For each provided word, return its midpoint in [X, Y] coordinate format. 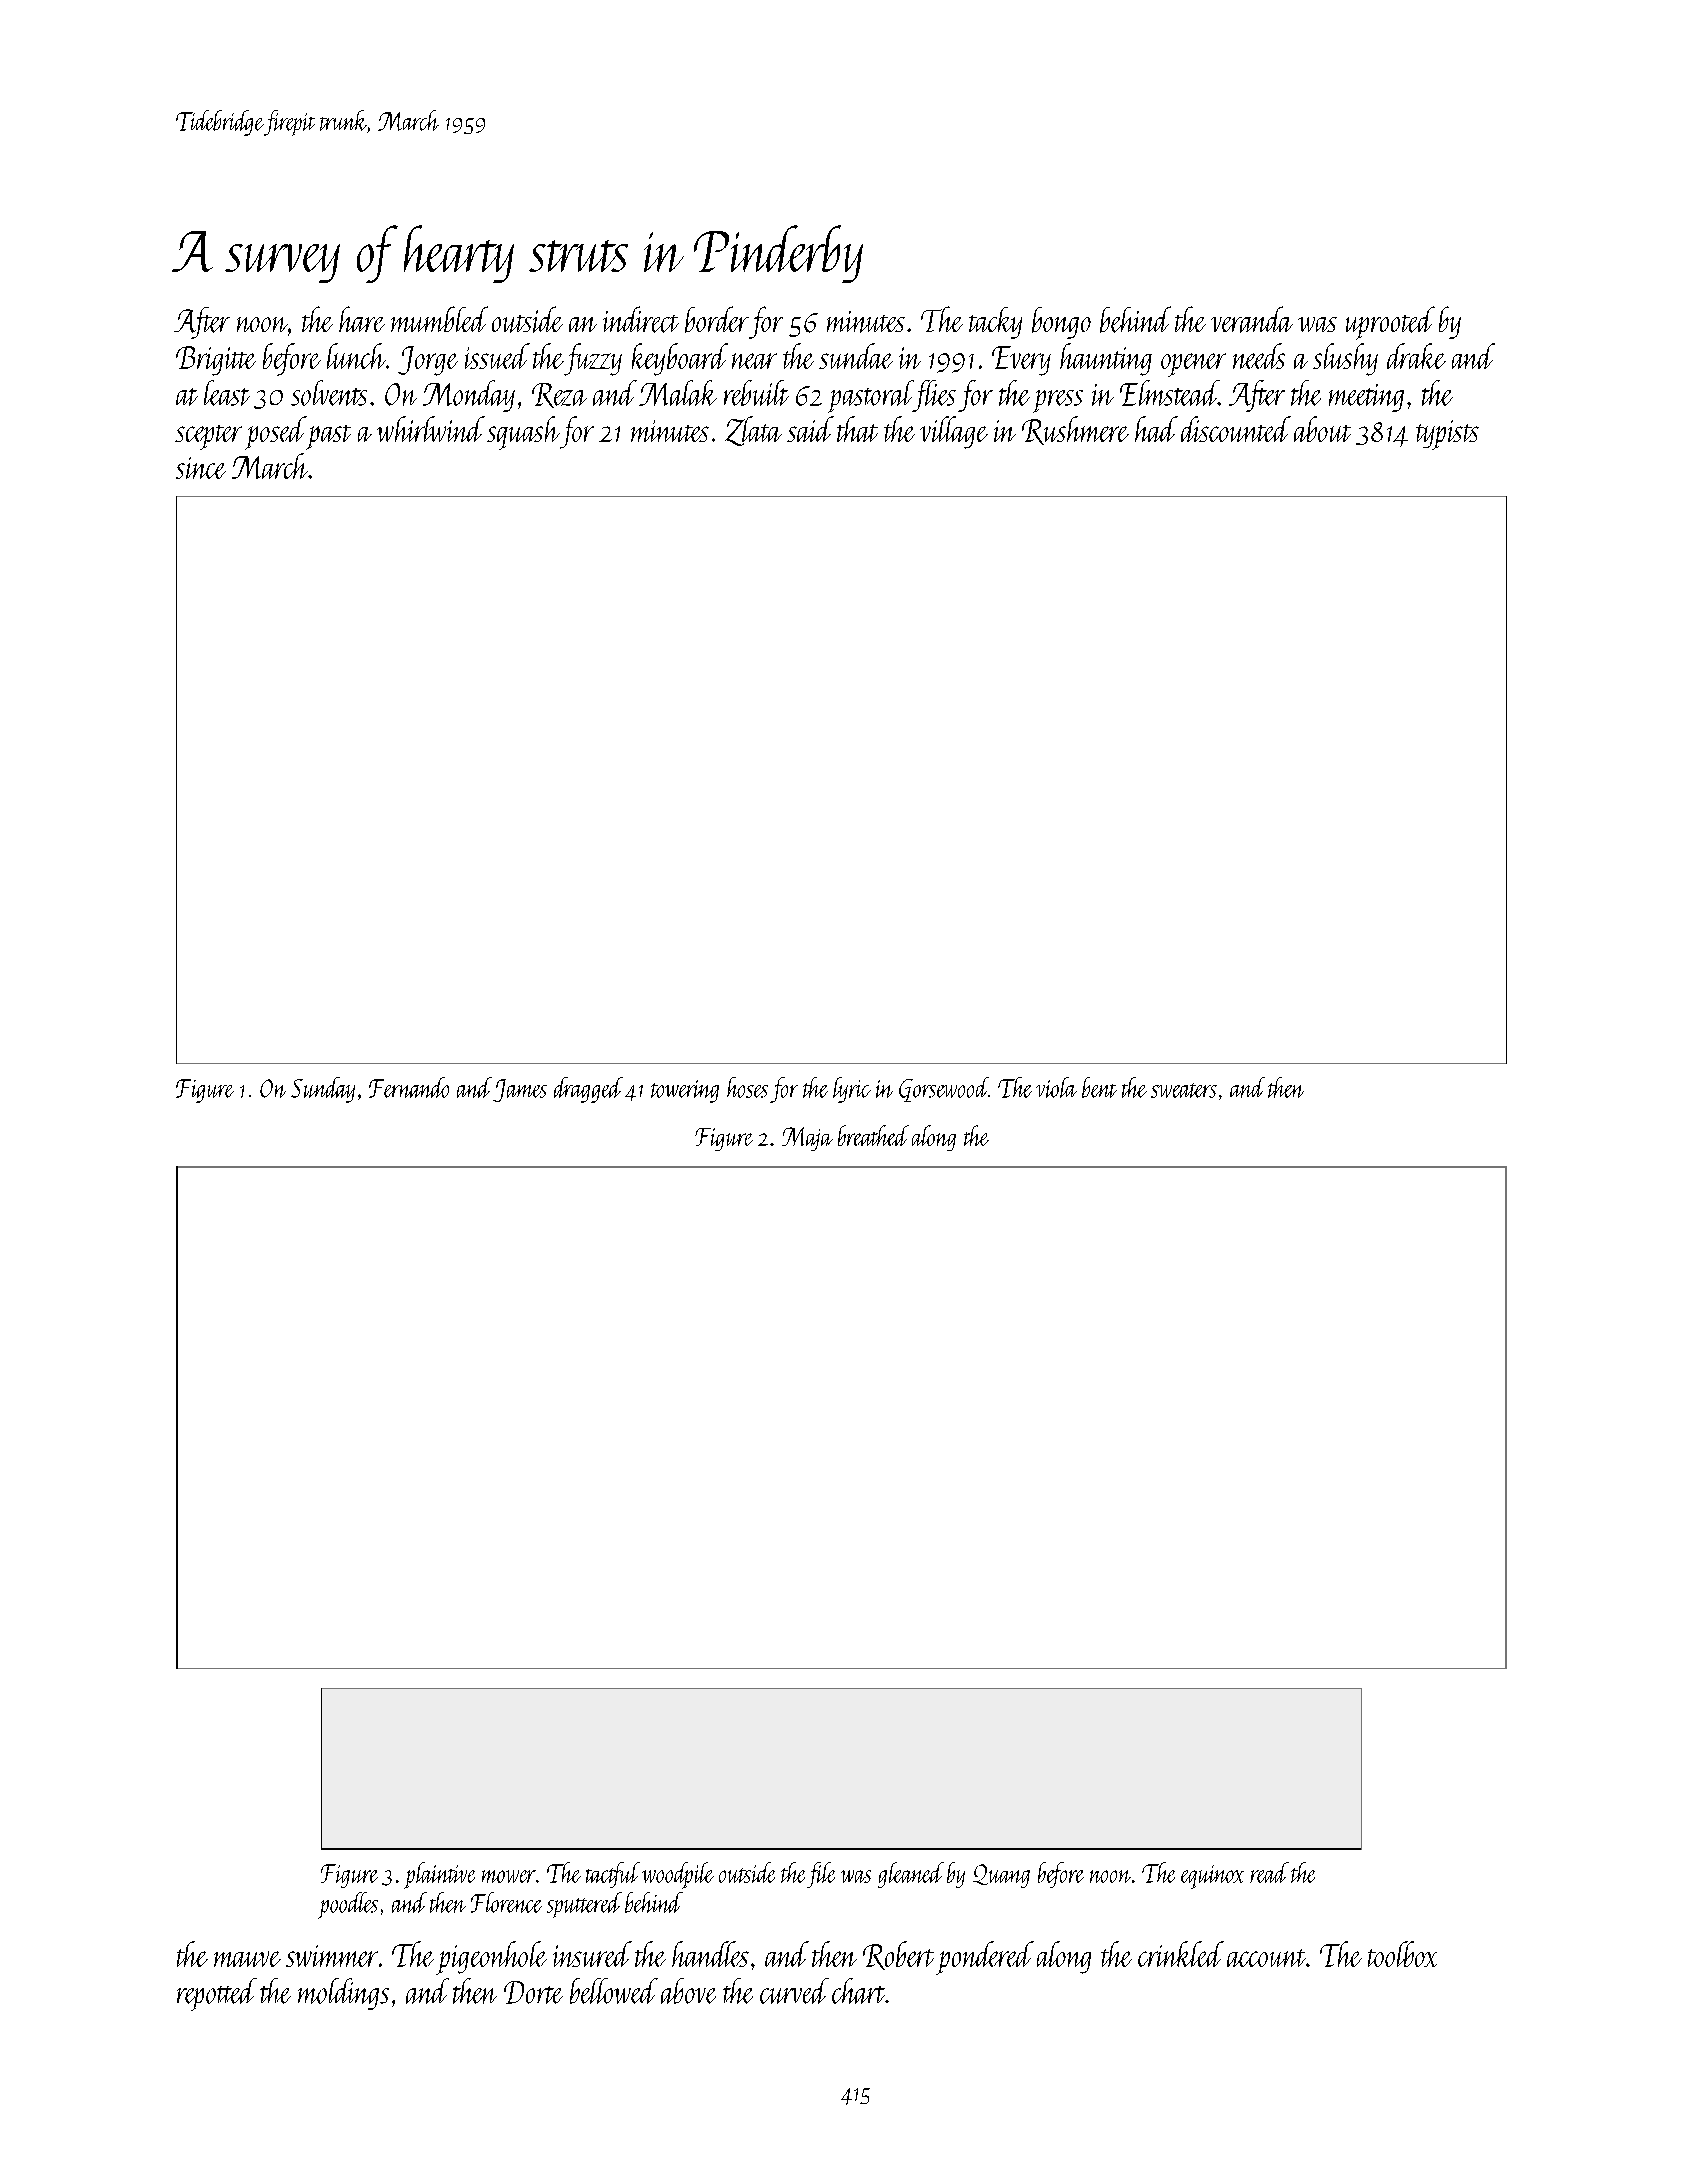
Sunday [323, 1090]
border [717, 319]
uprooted [1390, 323]
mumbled [439, 319]
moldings [343, 1994]
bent [1099, 1087]
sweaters [1184, 1090]
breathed [873, 1135]
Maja [807, 1139]
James [520, 1090]
